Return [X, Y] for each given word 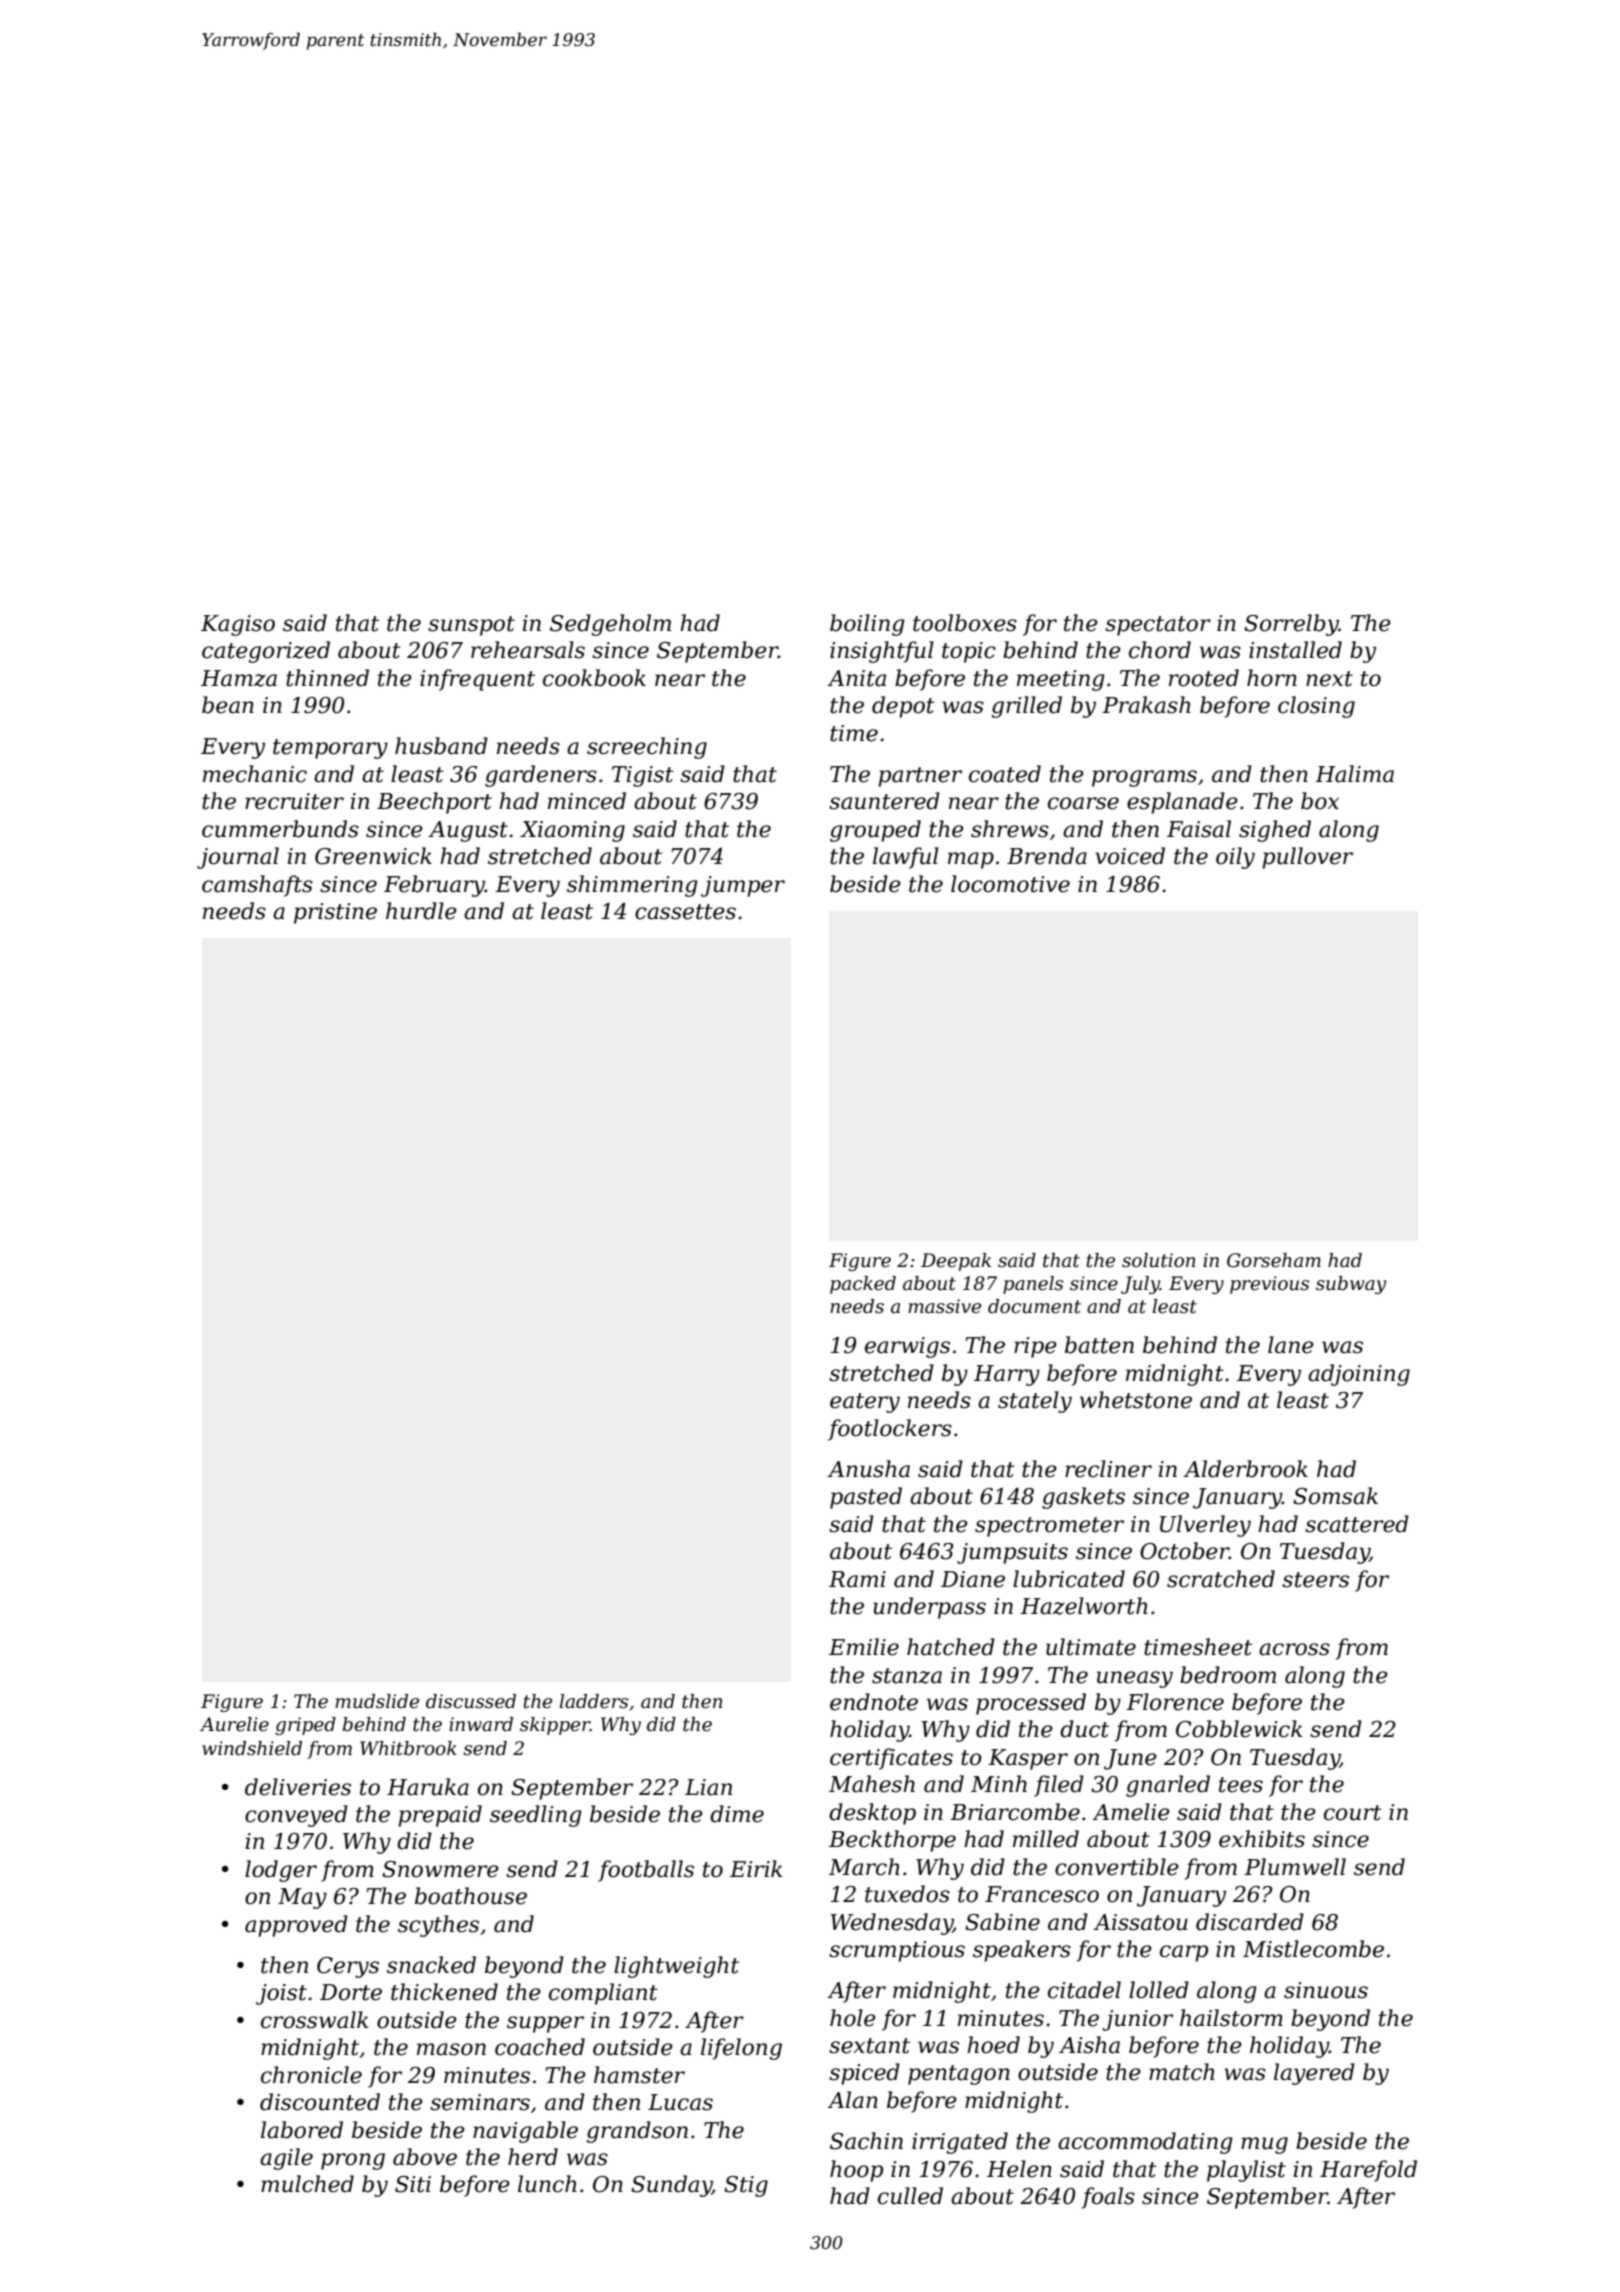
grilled [1027, 707]
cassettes [685, 912]
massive [944, 1306]
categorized [266, 652]
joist [281, 1994]
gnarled [1168, 1786]
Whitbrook [408, 1748]
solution [1159, 1260]
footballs [646, 1871]
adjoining [1359, 1375]
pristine [335, 913]
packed [863, 1285]
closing [1316, 707]
